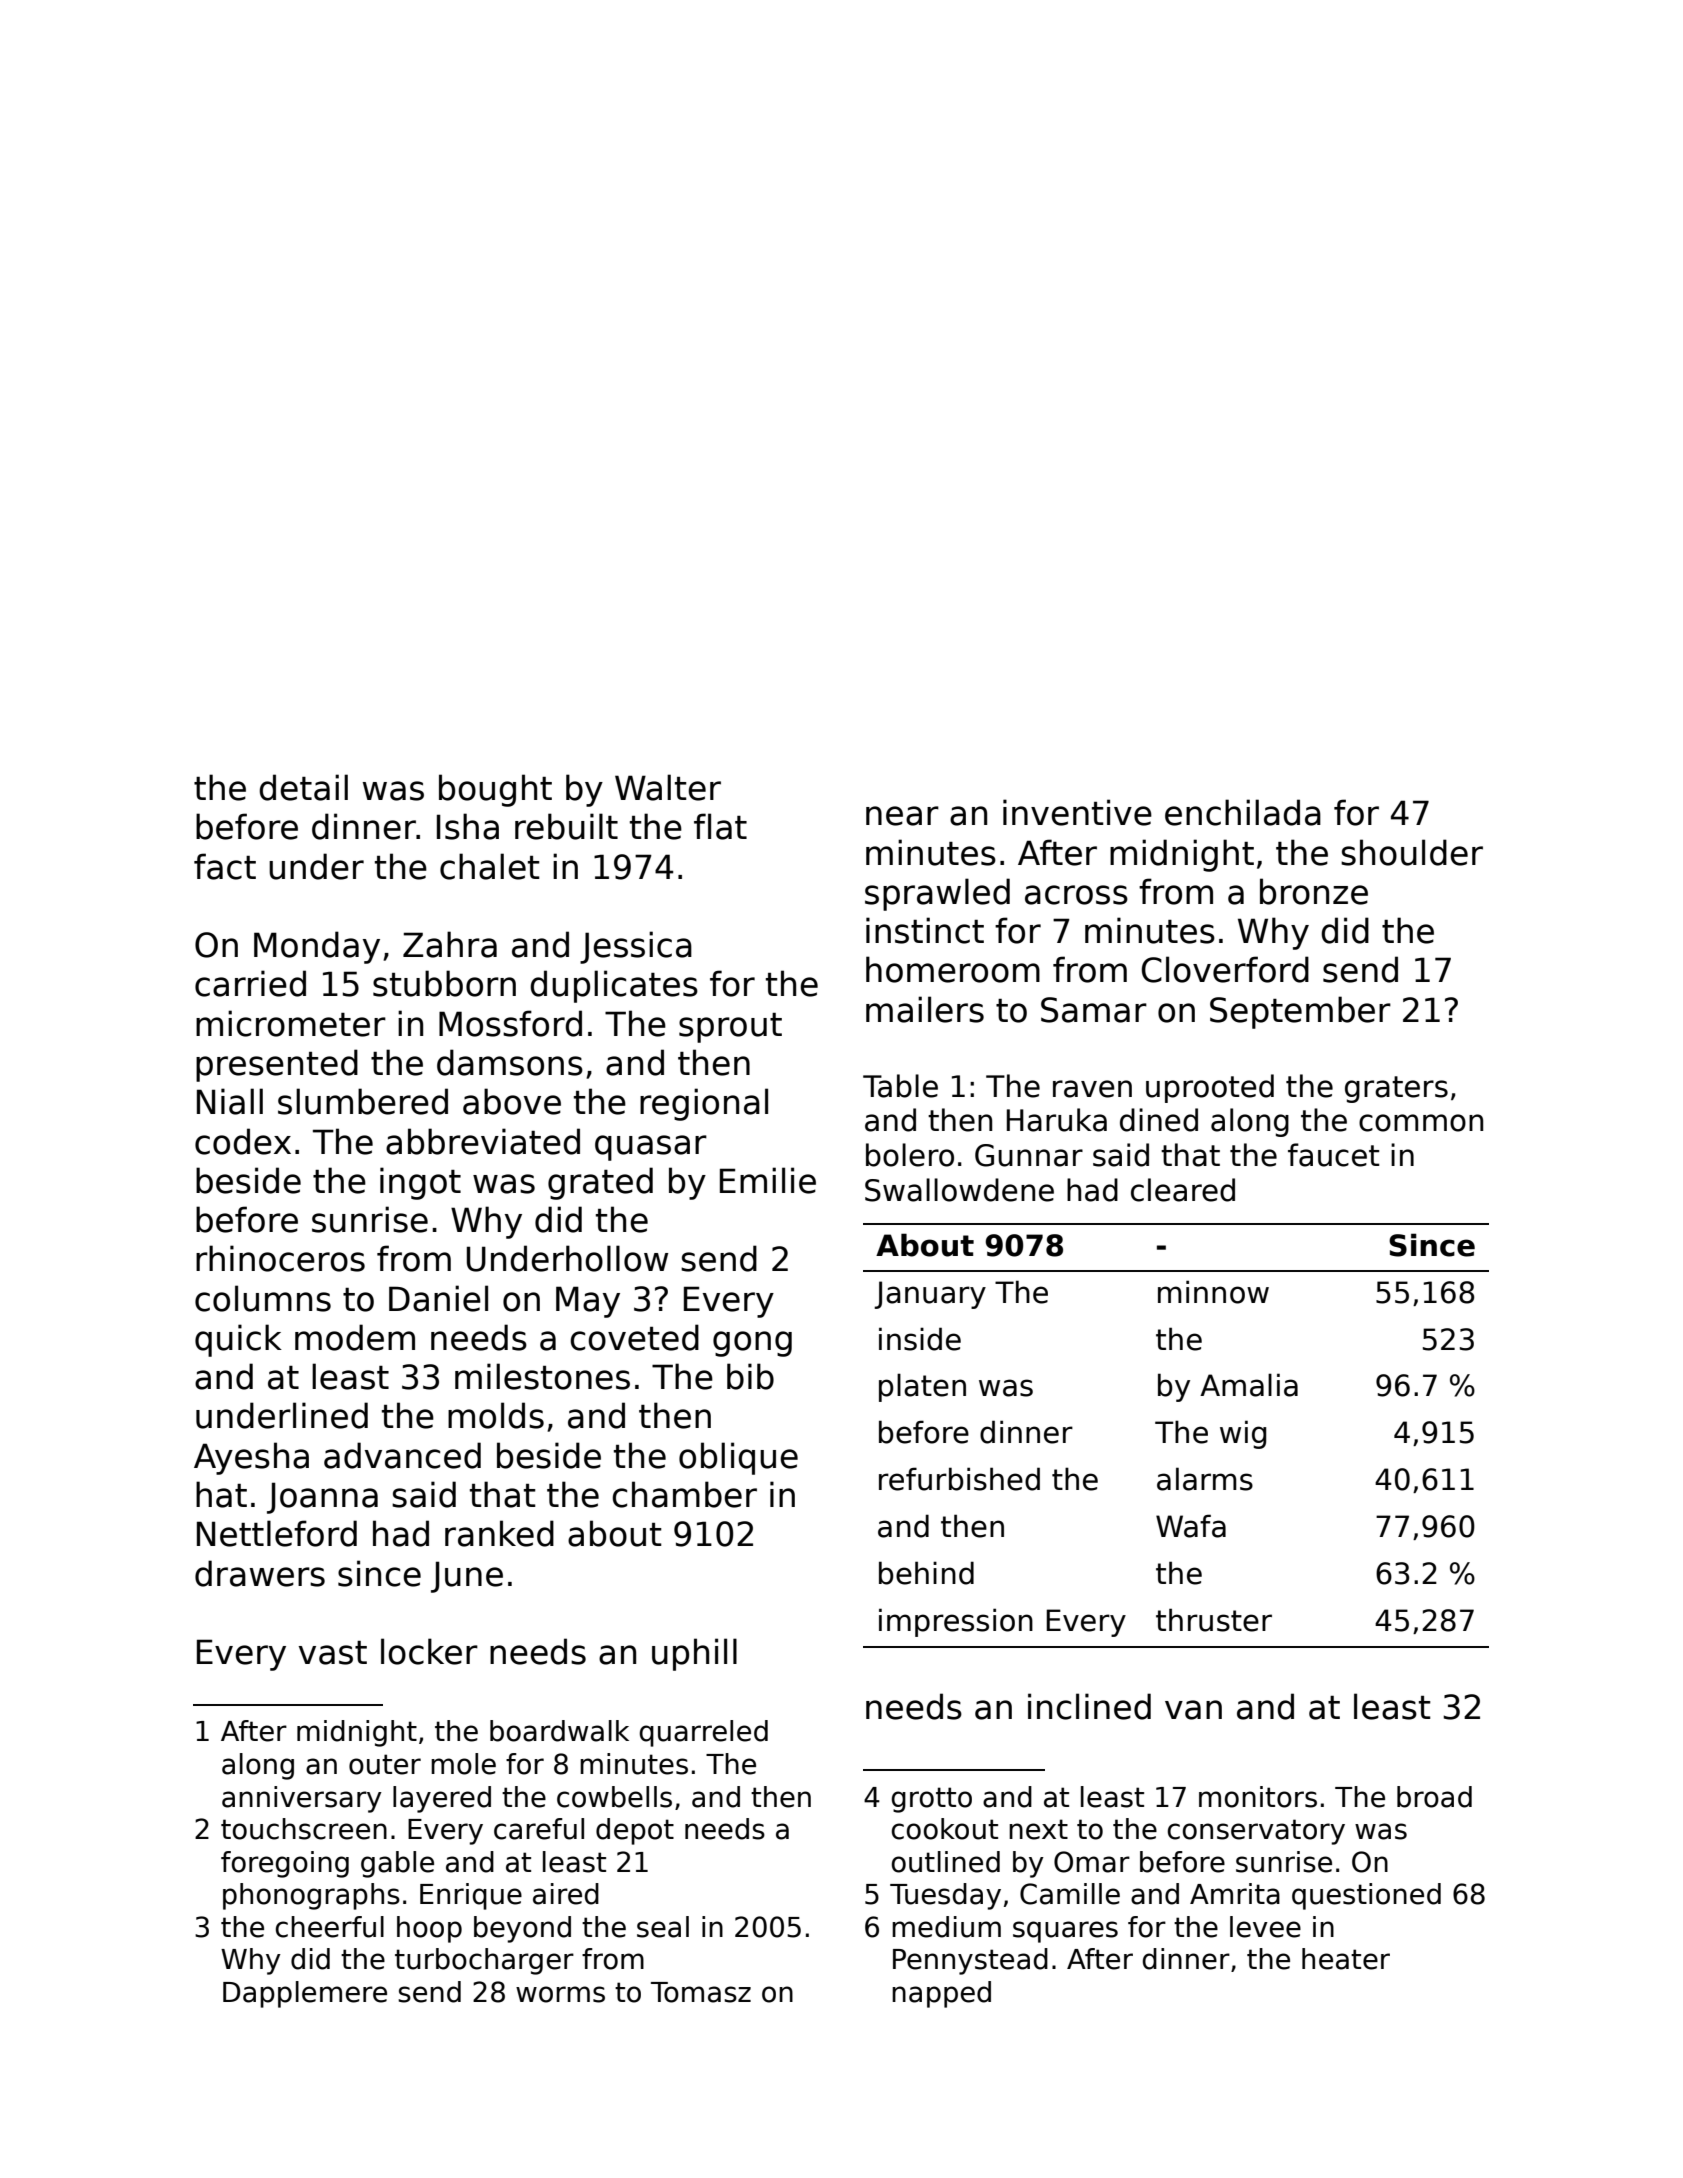 This image has width=1683, height=2178. I want to click on Gunnar, so click(1029, 1155).
